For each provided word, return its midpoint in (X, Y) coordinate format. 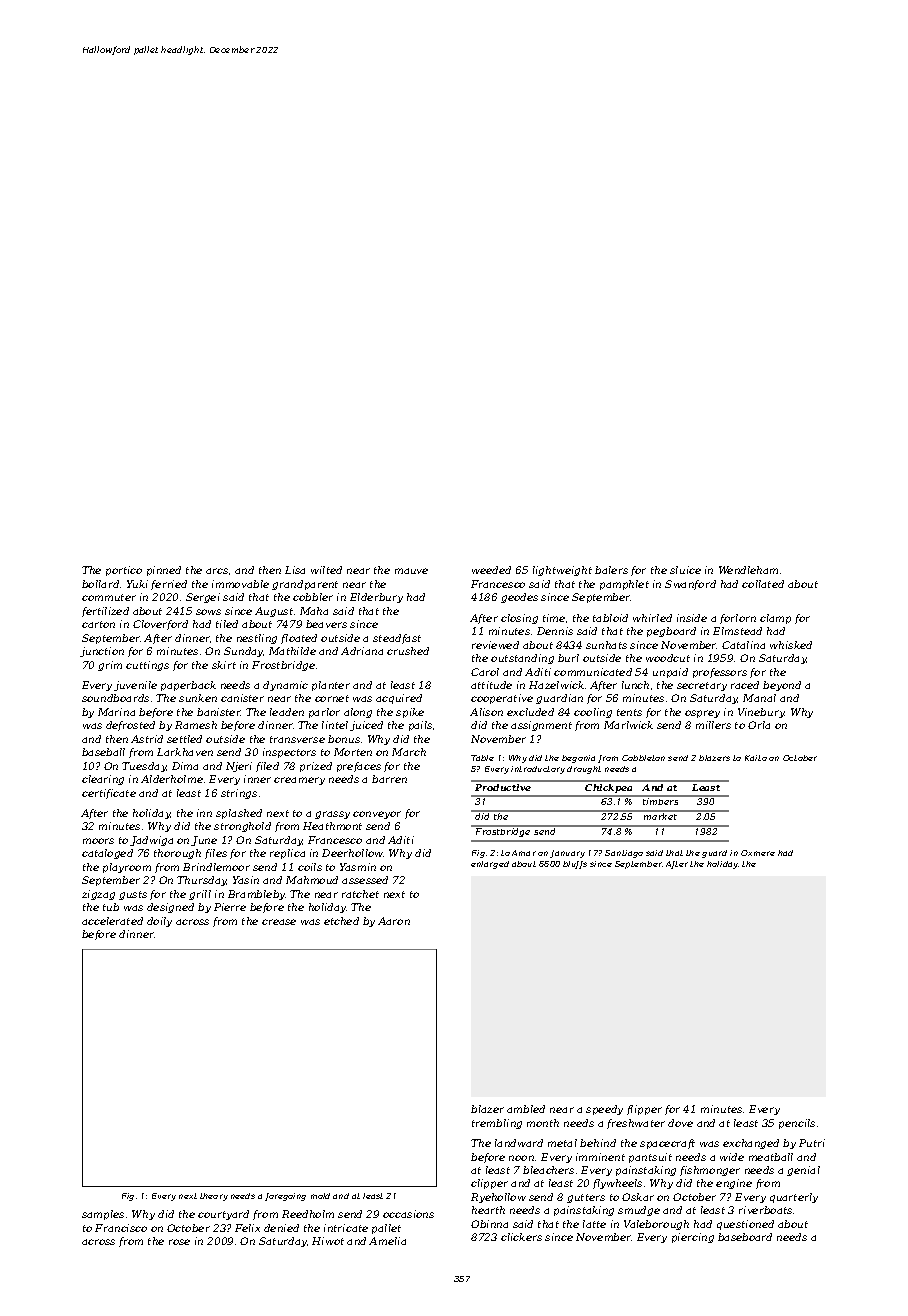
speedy (604, 1110)
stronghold (242, 827)
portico (124, 571)
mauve (411, 571)
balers (611, 570)
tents (629, 712)
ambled (526, 1109)
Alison (486, 712)
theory (214, 1197)
